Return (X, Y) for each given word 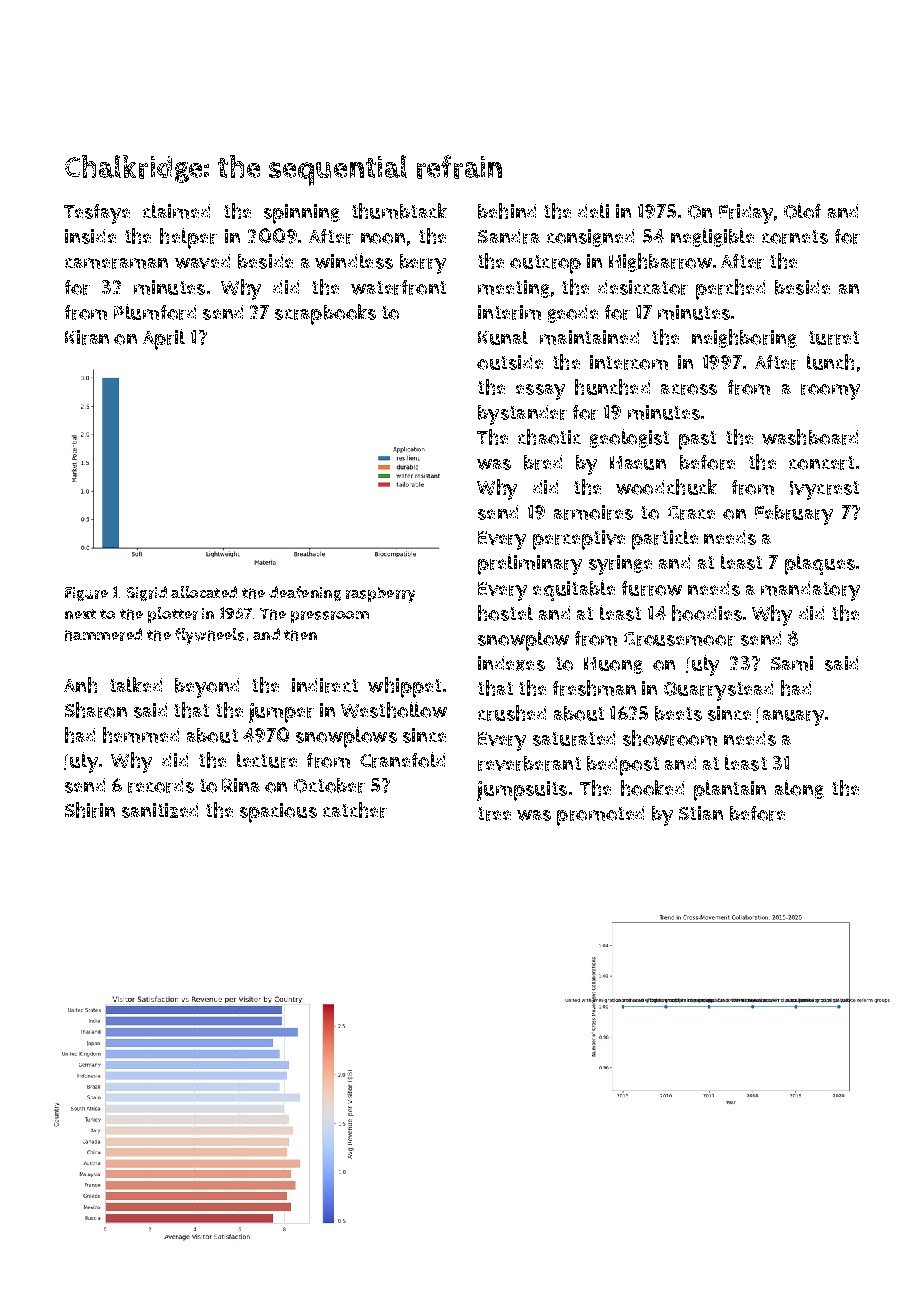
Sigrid (147, 593)
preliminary (530, 564)
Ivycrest (824, 490)
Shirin (90, 810)
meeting (514, 289)
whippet (404, 687)
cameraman (116, 263)
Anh (80, 685)
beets (678, 713)
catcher (355, 810)
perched (730, 289)
